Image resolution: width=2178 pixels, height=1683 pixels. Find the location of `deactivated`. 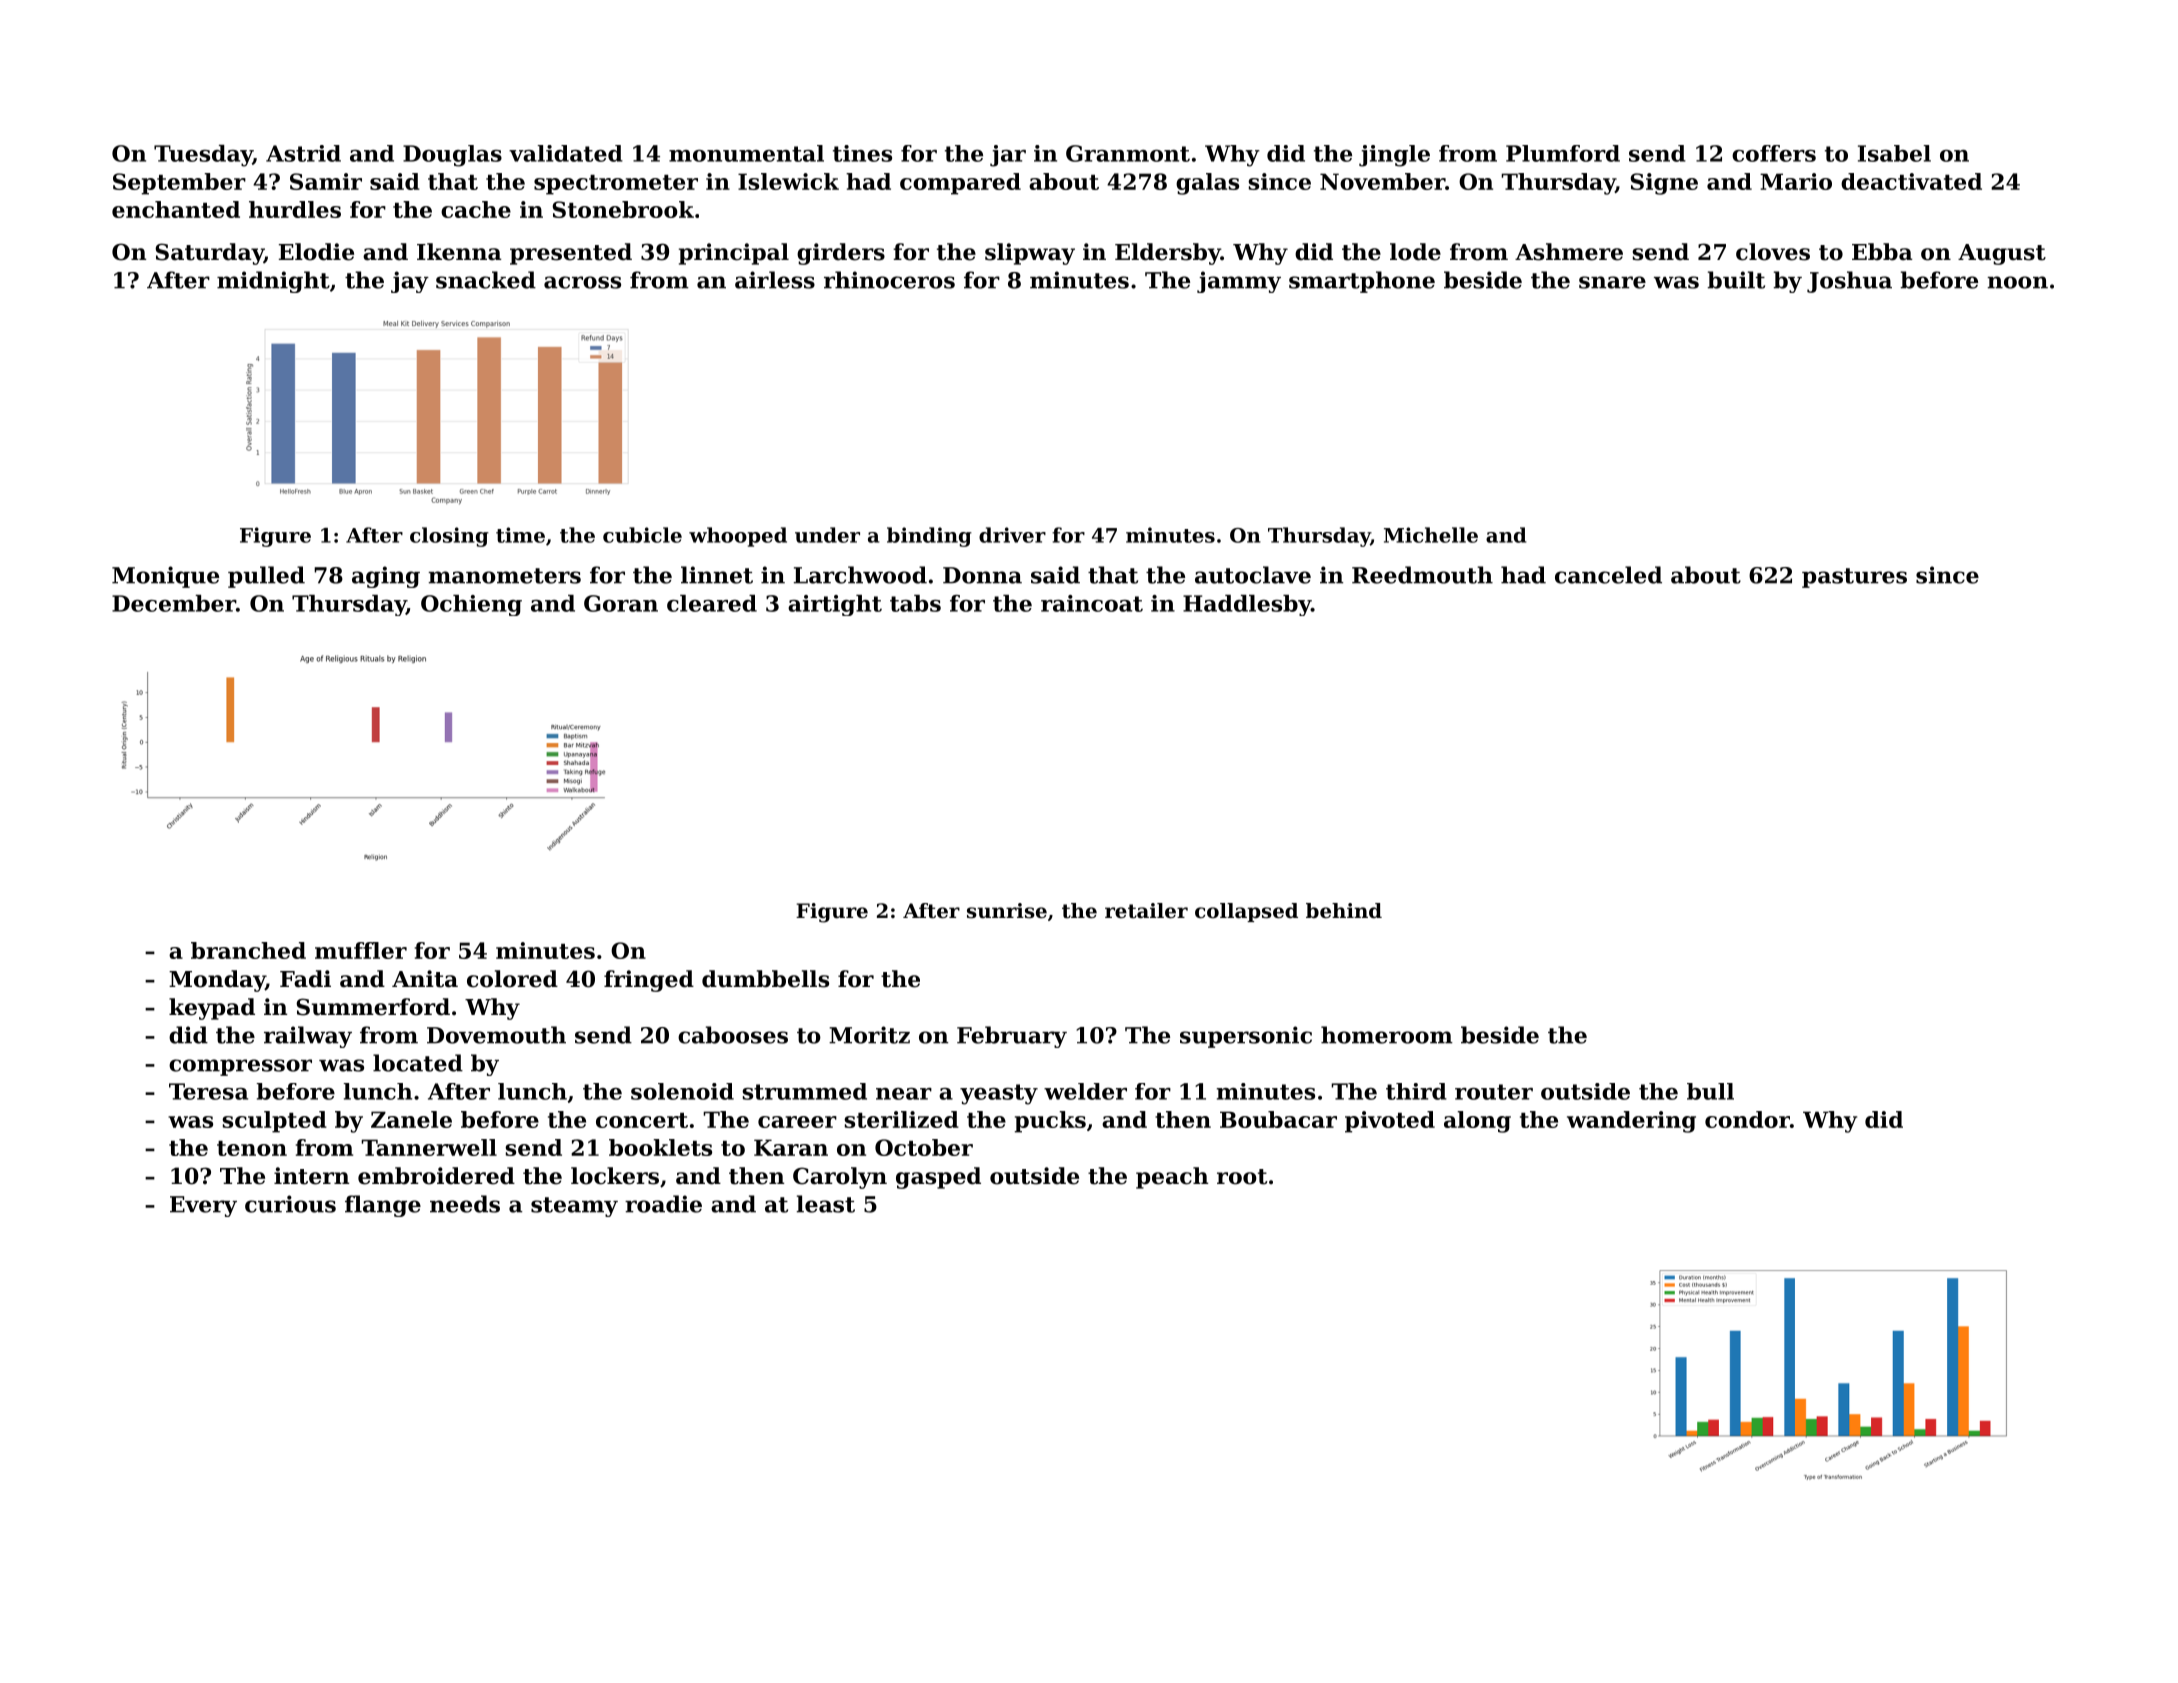

deactivated is located at coordinates (1911, 181).
